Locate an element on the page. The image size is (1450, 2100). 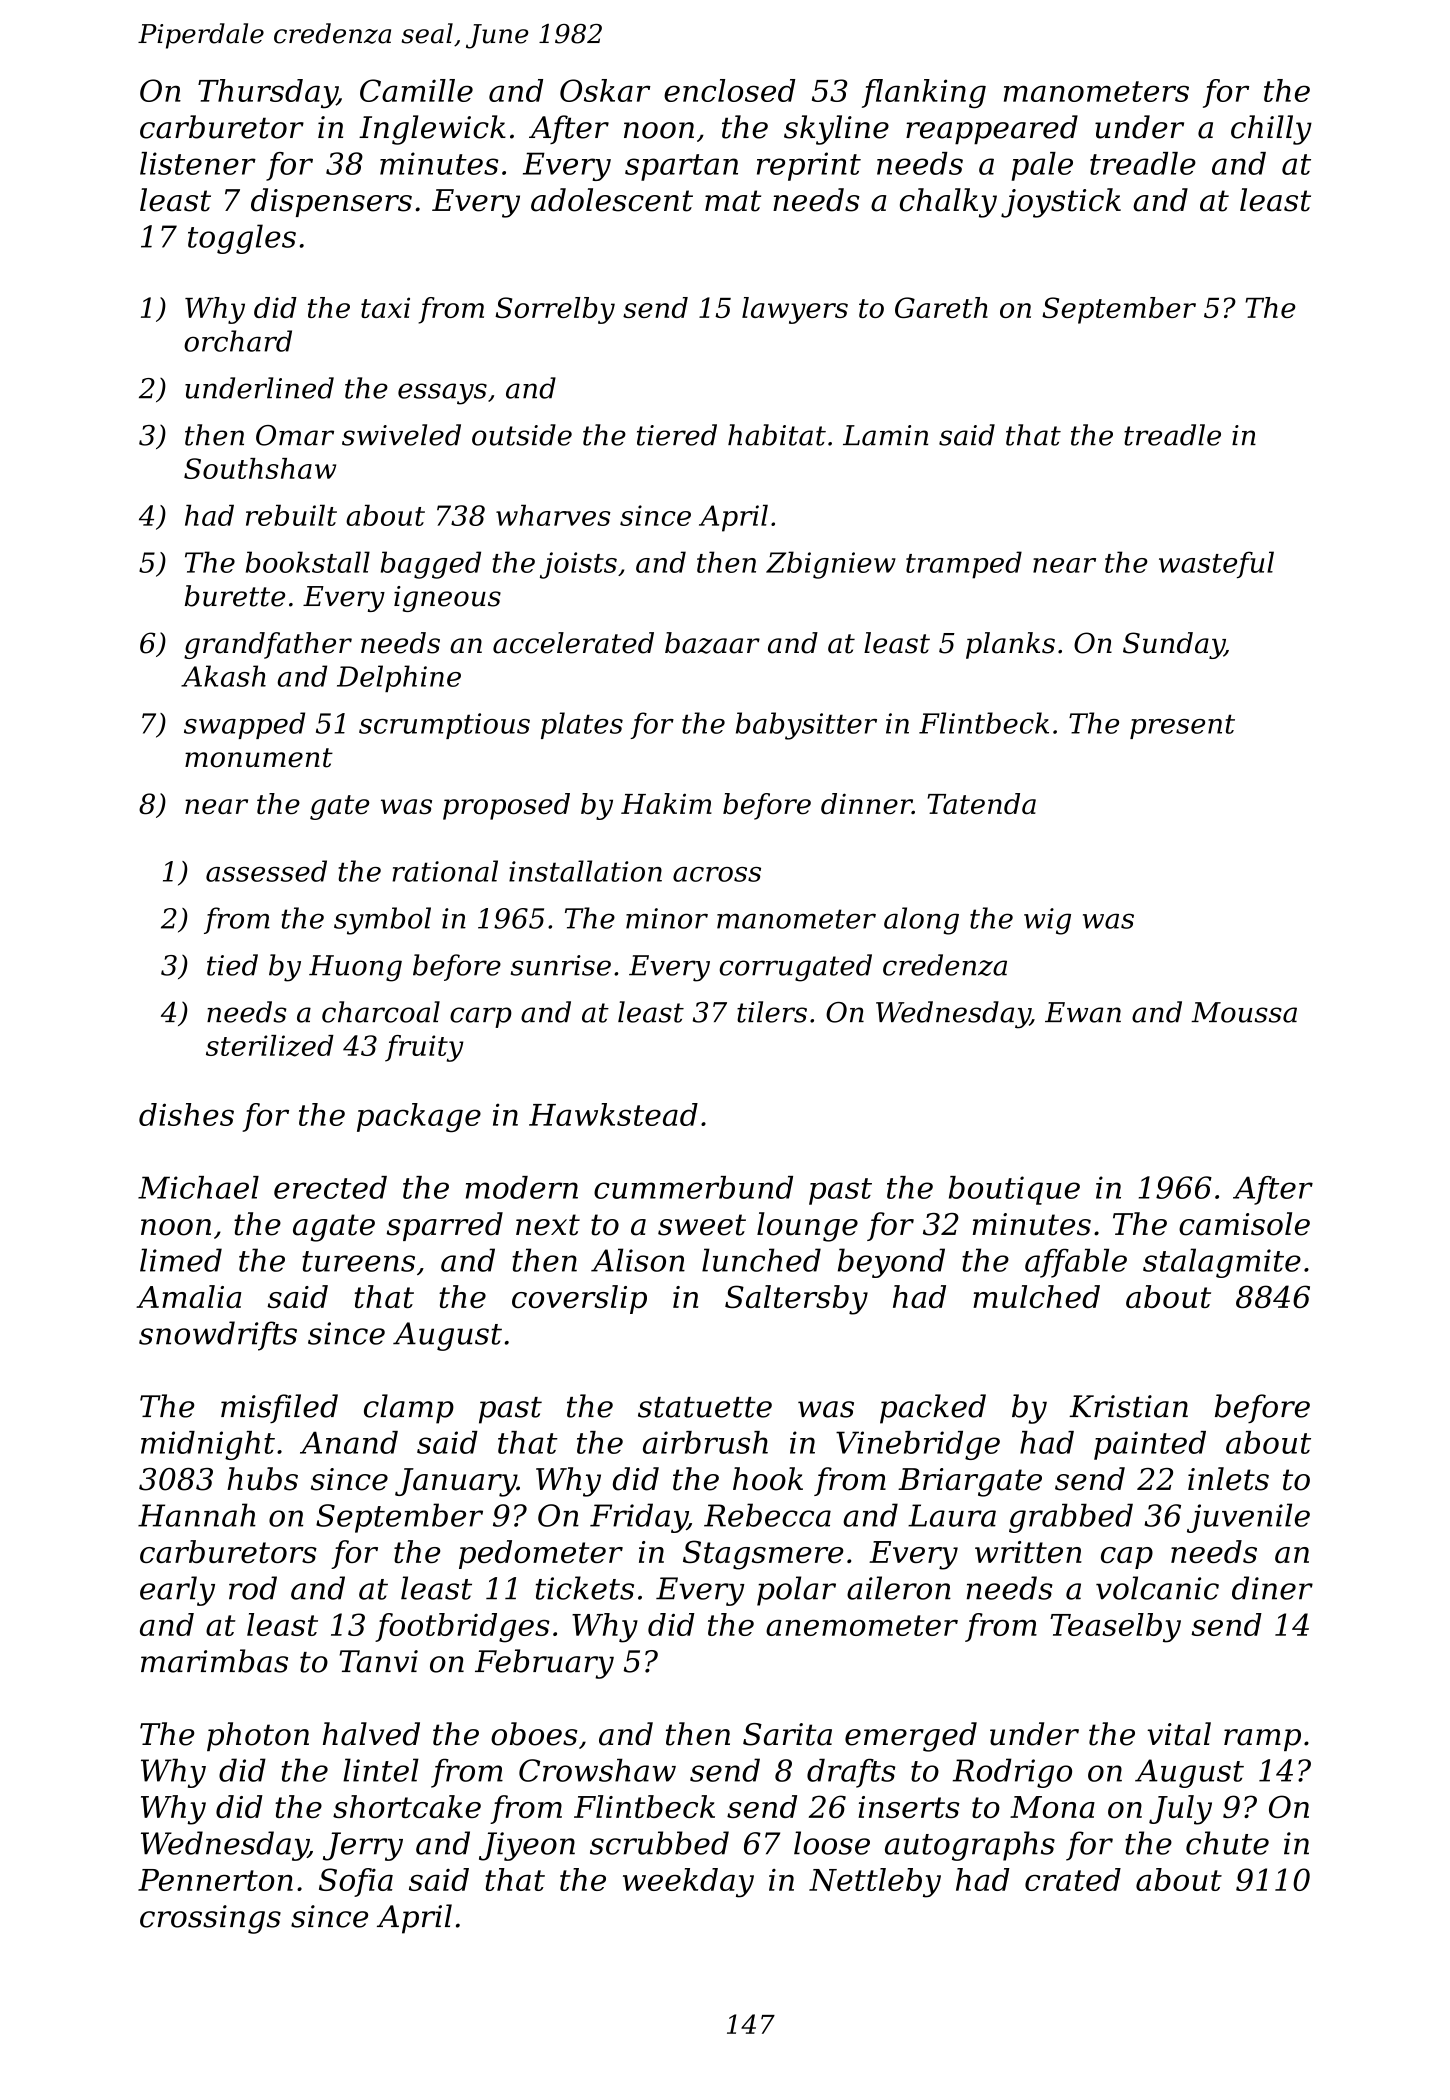
joystick is located at coordinates (1061, 203).
